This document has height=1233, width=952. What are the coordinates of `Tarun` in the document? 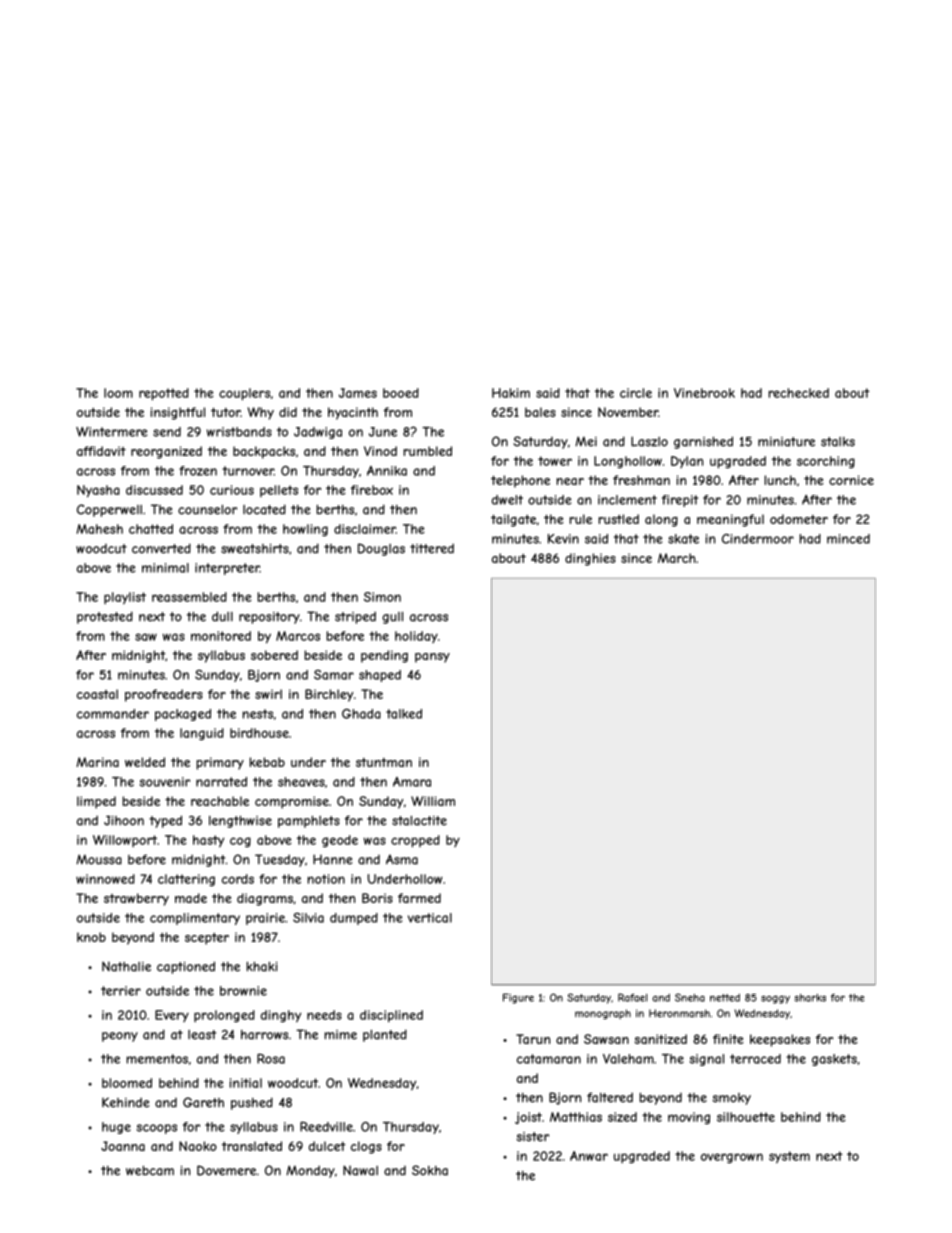 It's located at (533, 1039).
